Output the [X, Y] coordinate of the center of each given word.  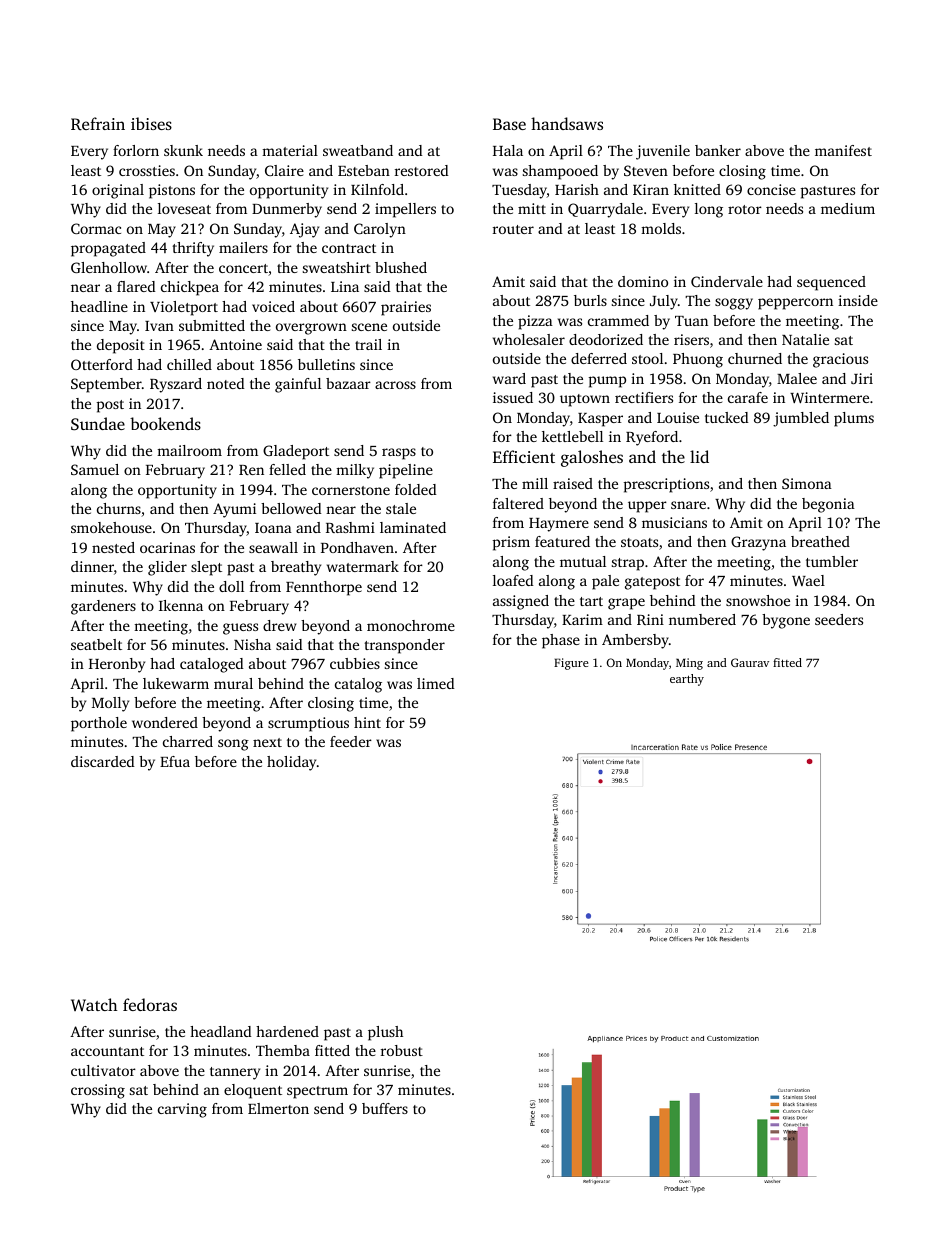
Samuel [95, 469]
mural [233, 683]
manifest [843, 150]
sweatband [358, 150]
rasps [399, 454]
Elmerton [278, 1108]
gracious [840, 360]
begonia [828, 505]
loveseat [184, 208]
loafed [513, 580]
